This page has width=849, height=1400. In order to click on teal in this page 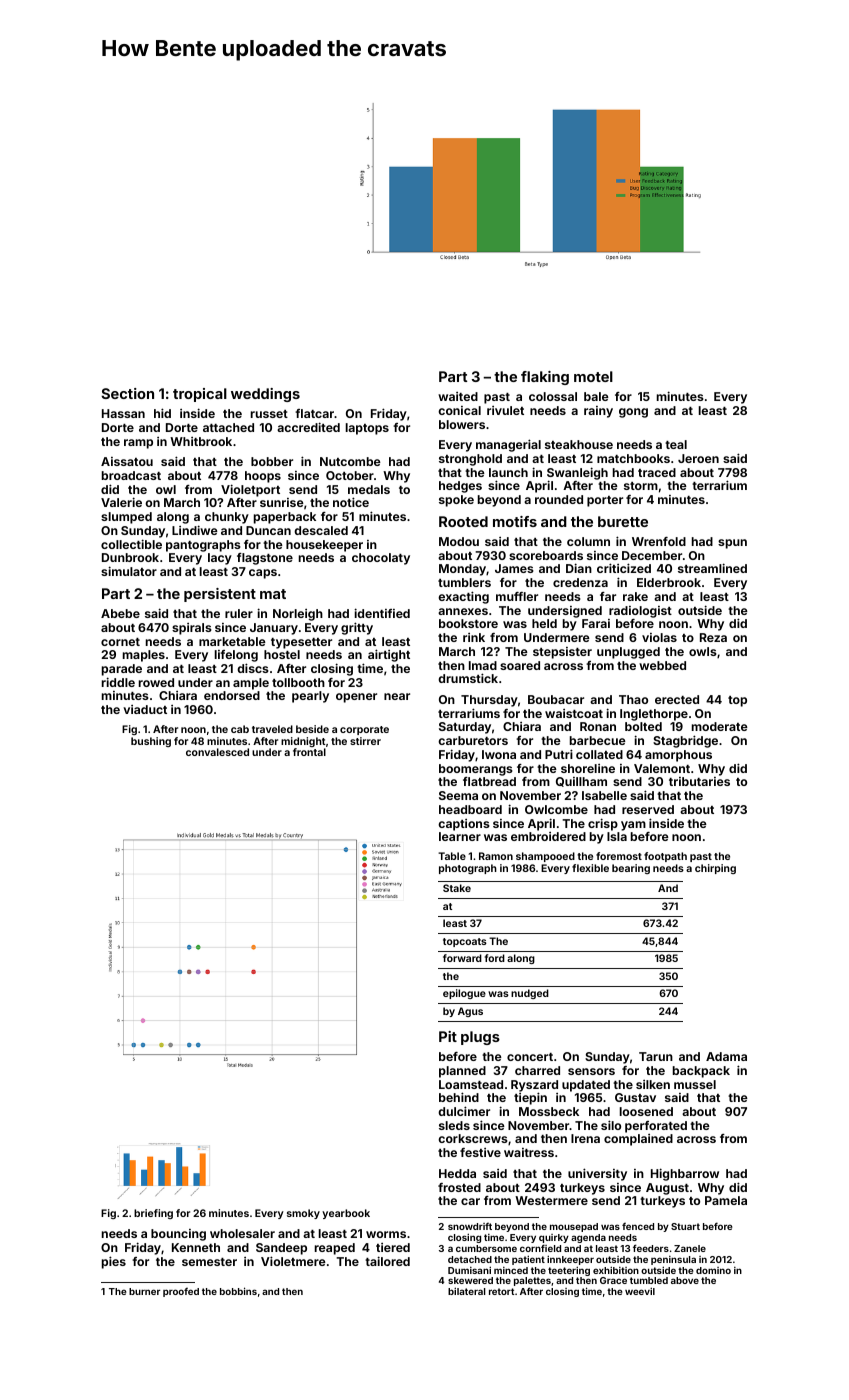, I will do `click(676, 444)`.
